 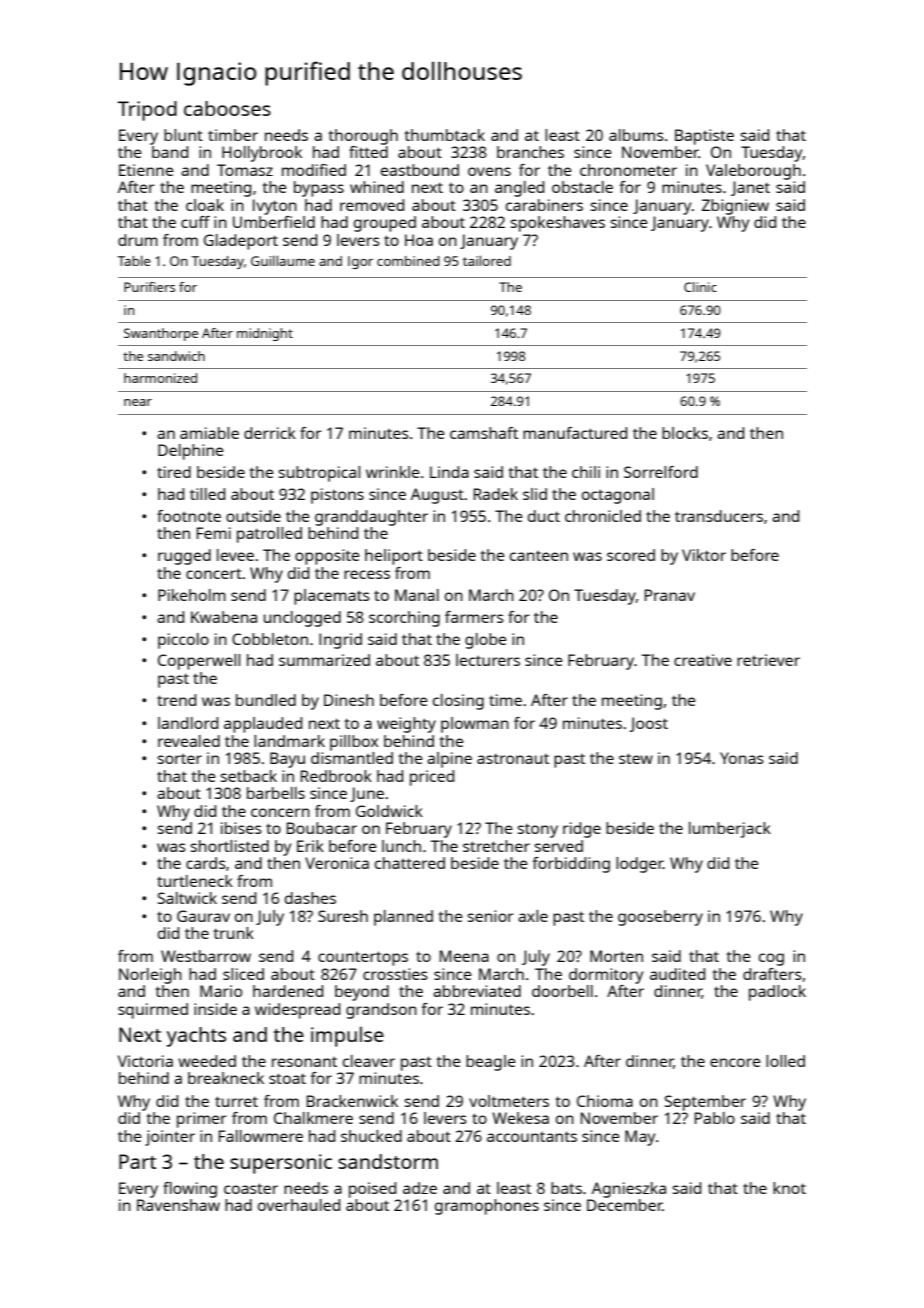 What do you see at coordinates (408, 261) in the image?
I see `combined` at bounding box center [408, 261].
